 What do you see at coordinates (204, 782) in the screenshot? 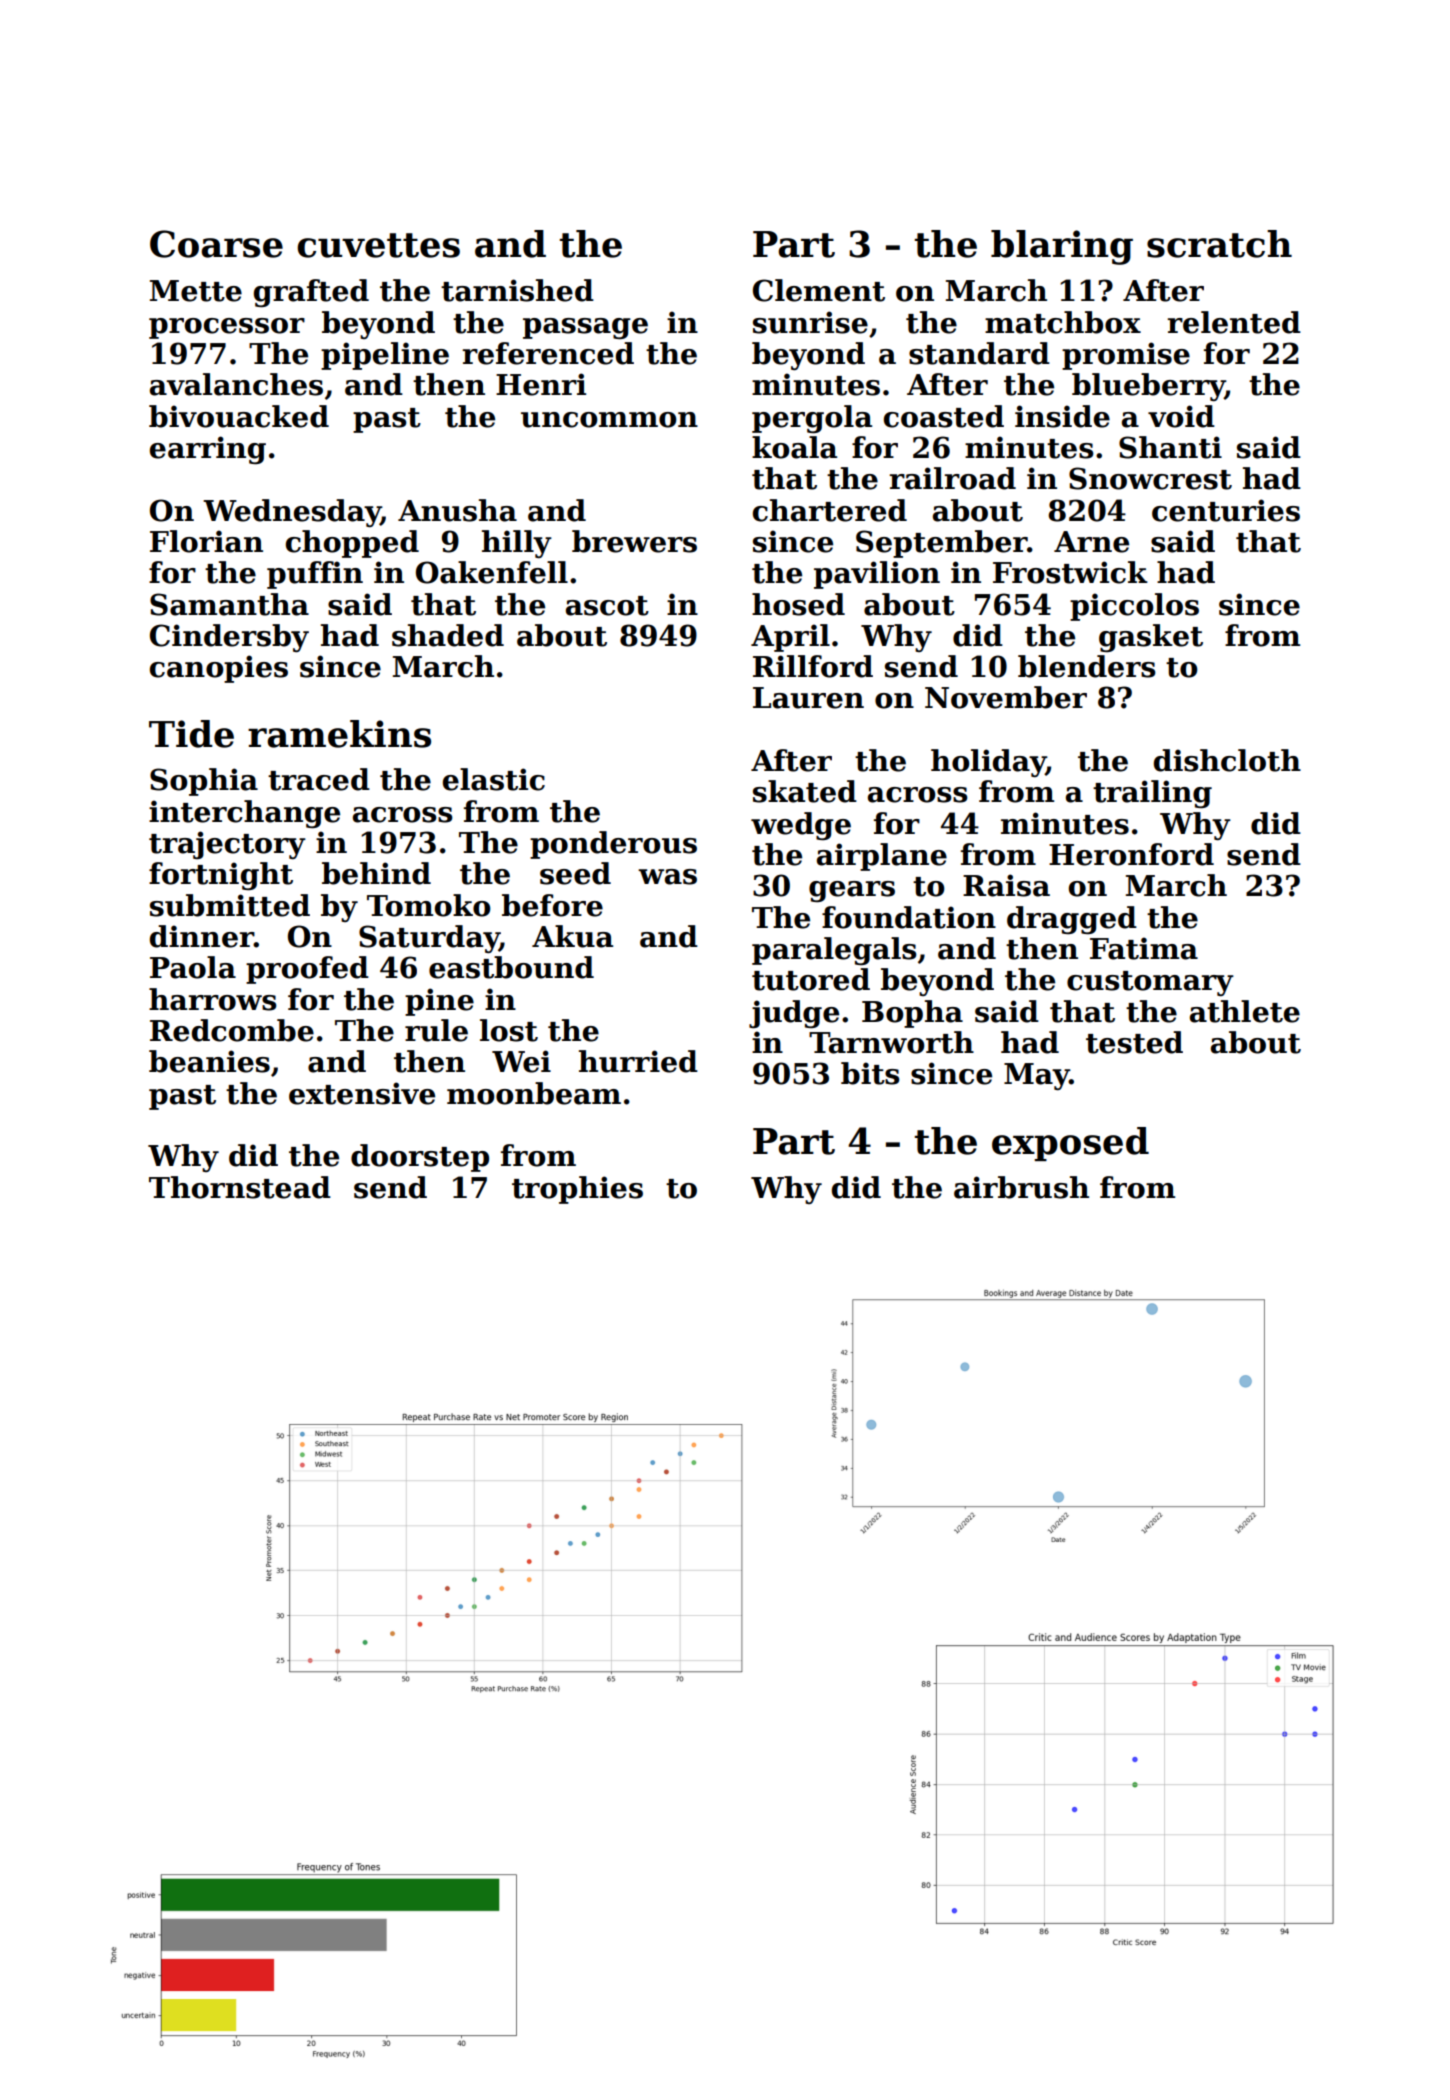
I see `Sophia` at bounding box center [204, 782].
